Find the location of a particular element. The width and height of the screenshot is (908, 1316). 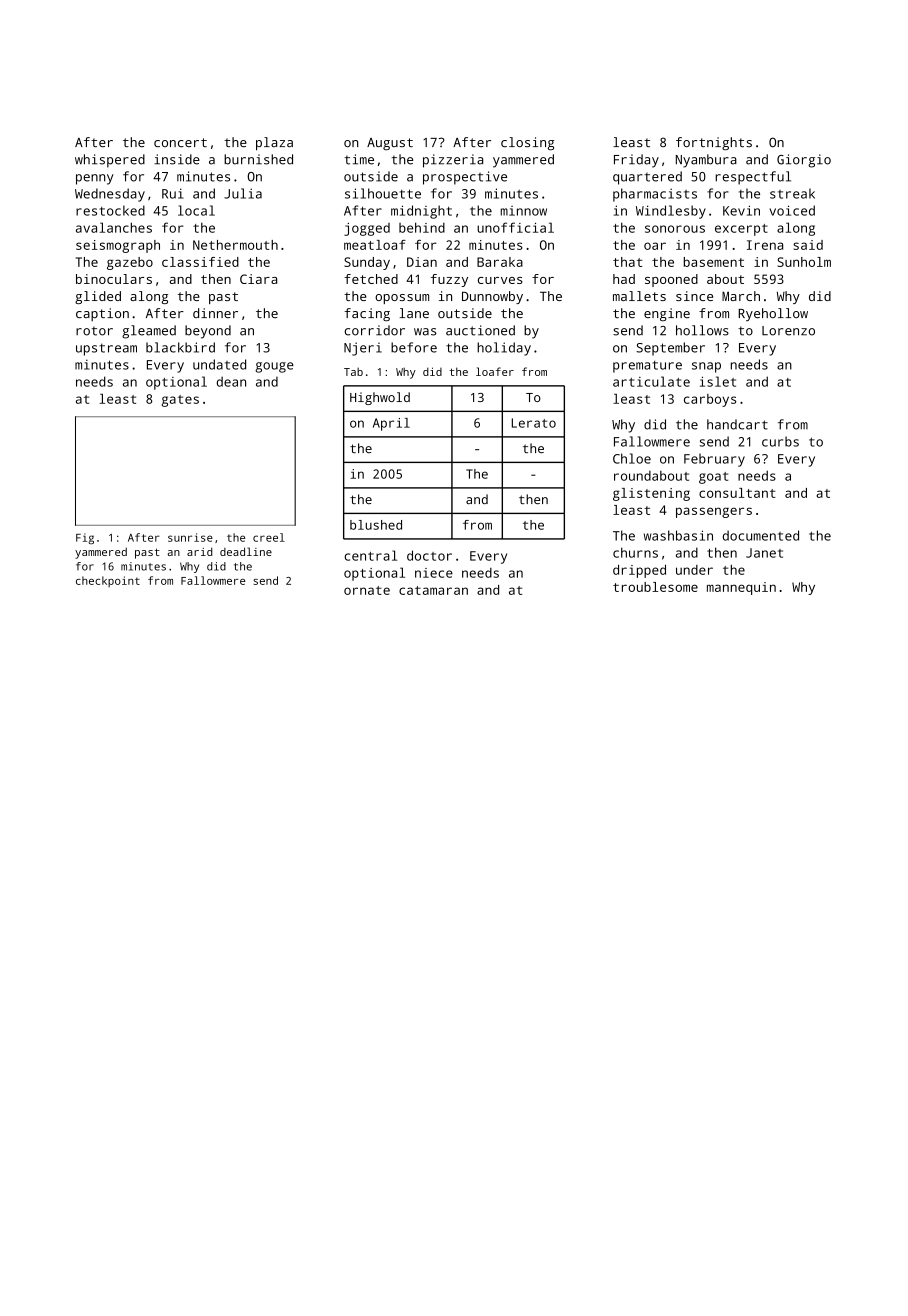

April is located at coordinates (391, 424).
